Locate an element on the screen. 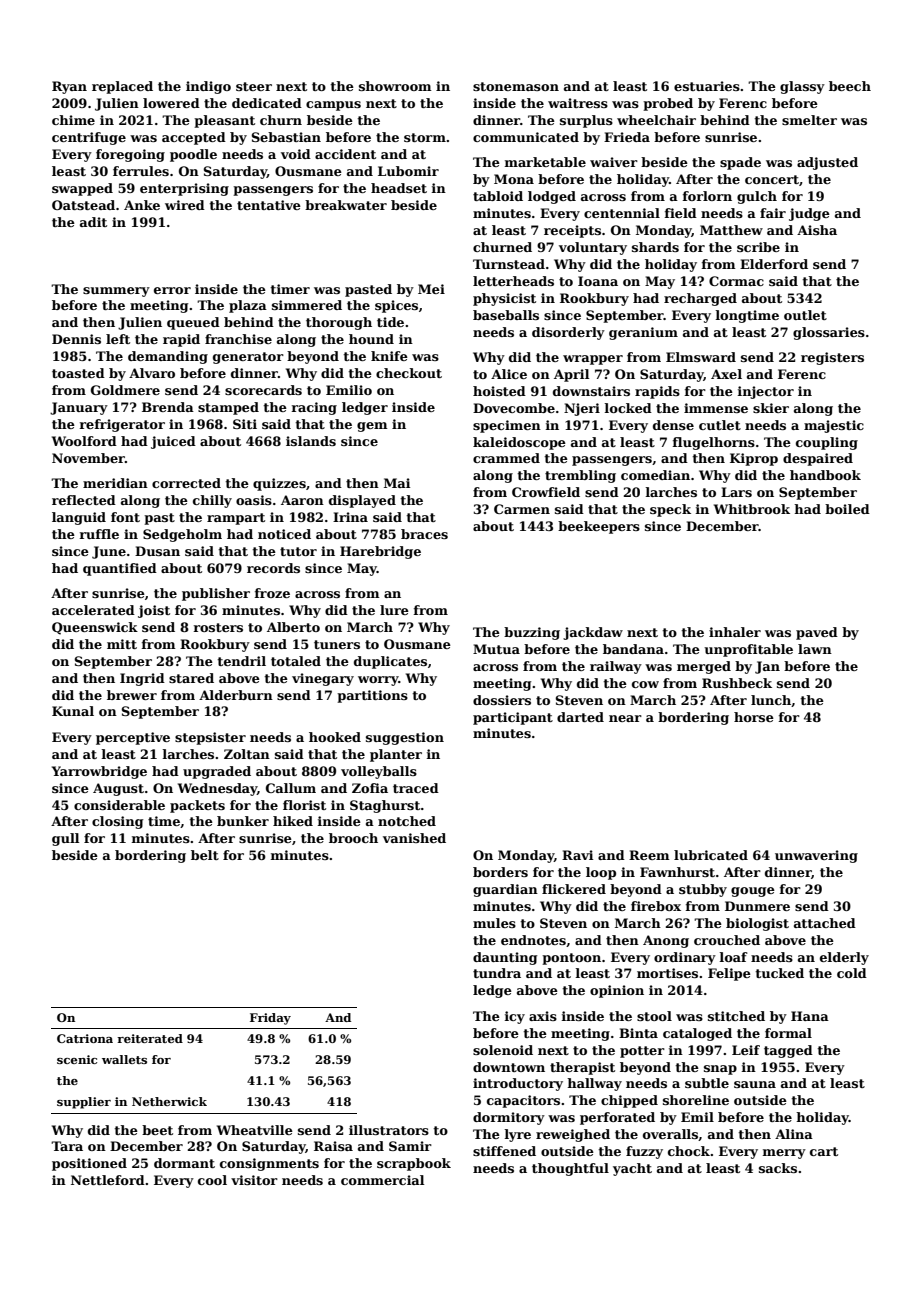 The width and height of the screenshot is (924, 1308). headset is located at coordinates (399, 188).
